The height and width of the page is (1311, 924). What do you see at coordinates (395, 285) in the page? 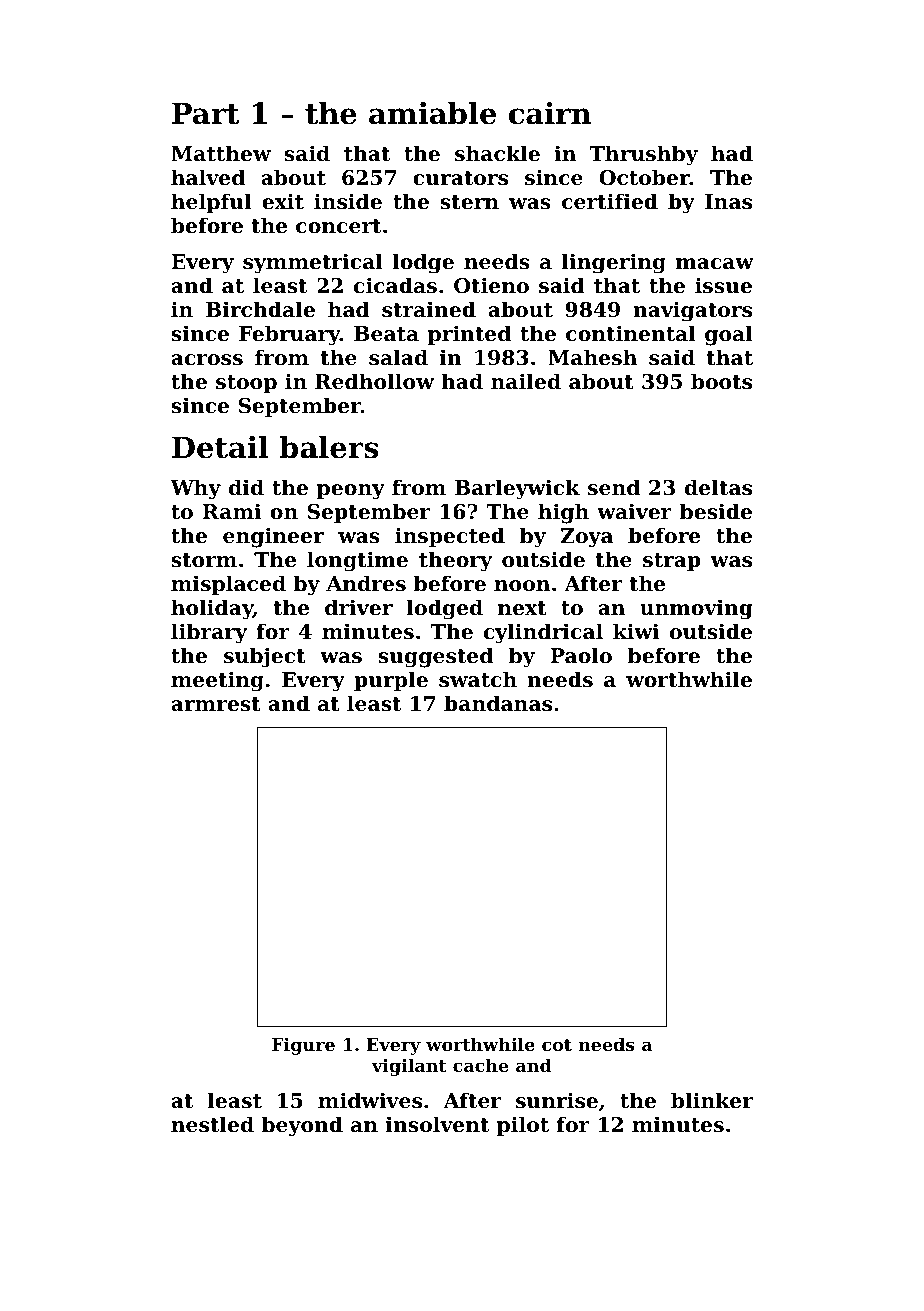
I see `cicadas` at bounding box center [395, 285].
